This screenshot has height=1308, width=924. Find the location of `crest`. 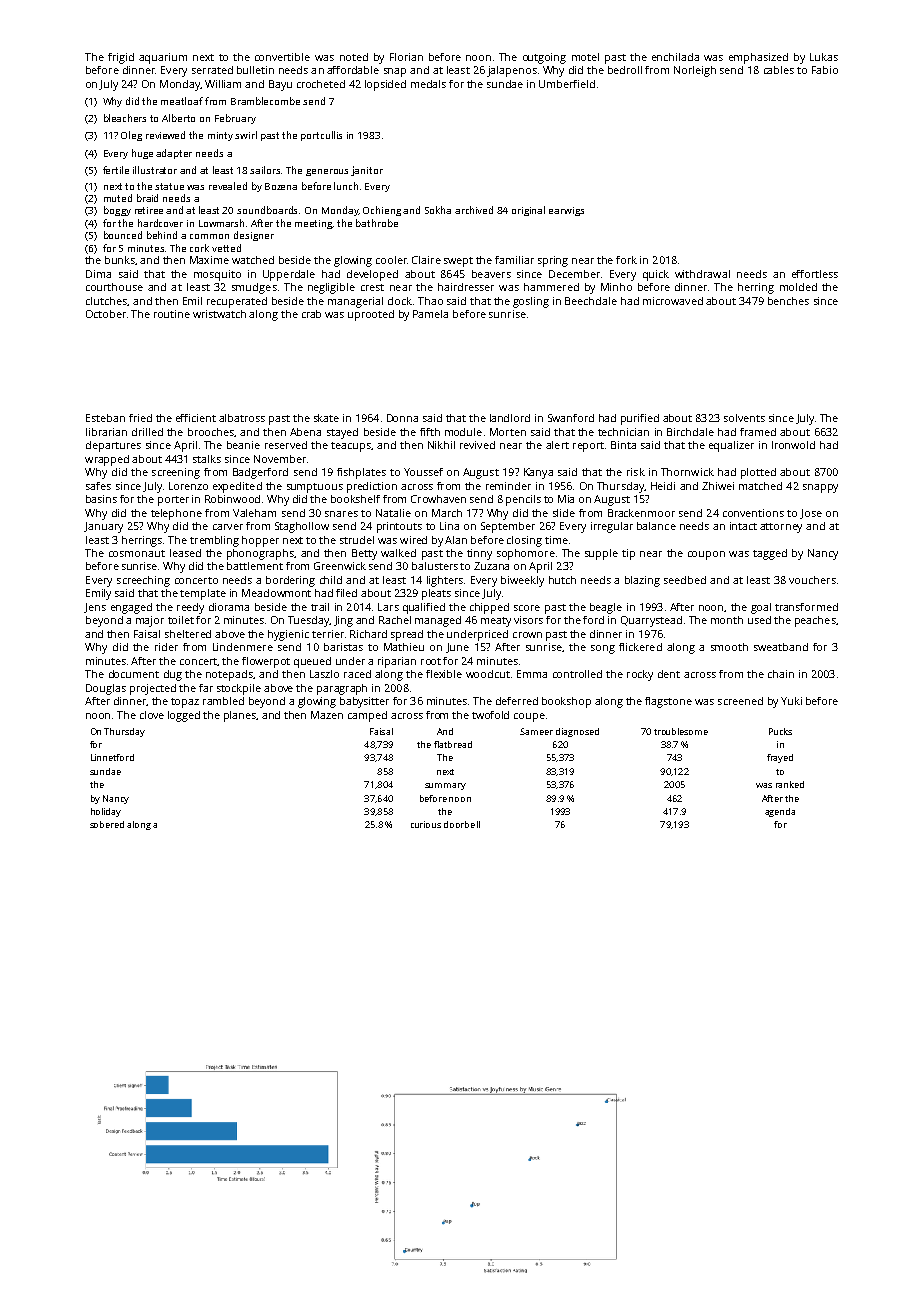

crest is located at coordinates (372, 287).
